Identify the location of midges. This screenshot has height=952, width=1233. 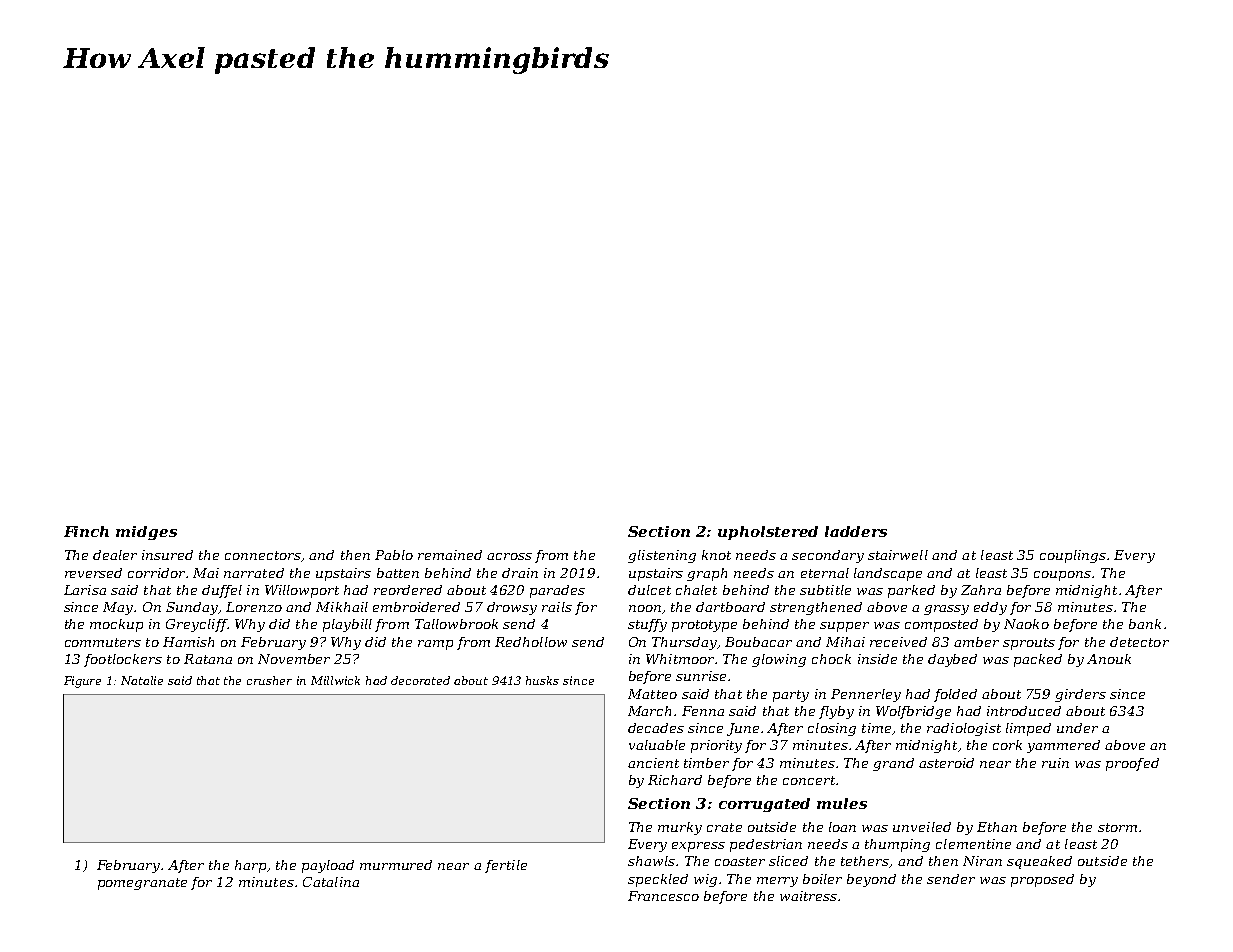
(146, 533).
